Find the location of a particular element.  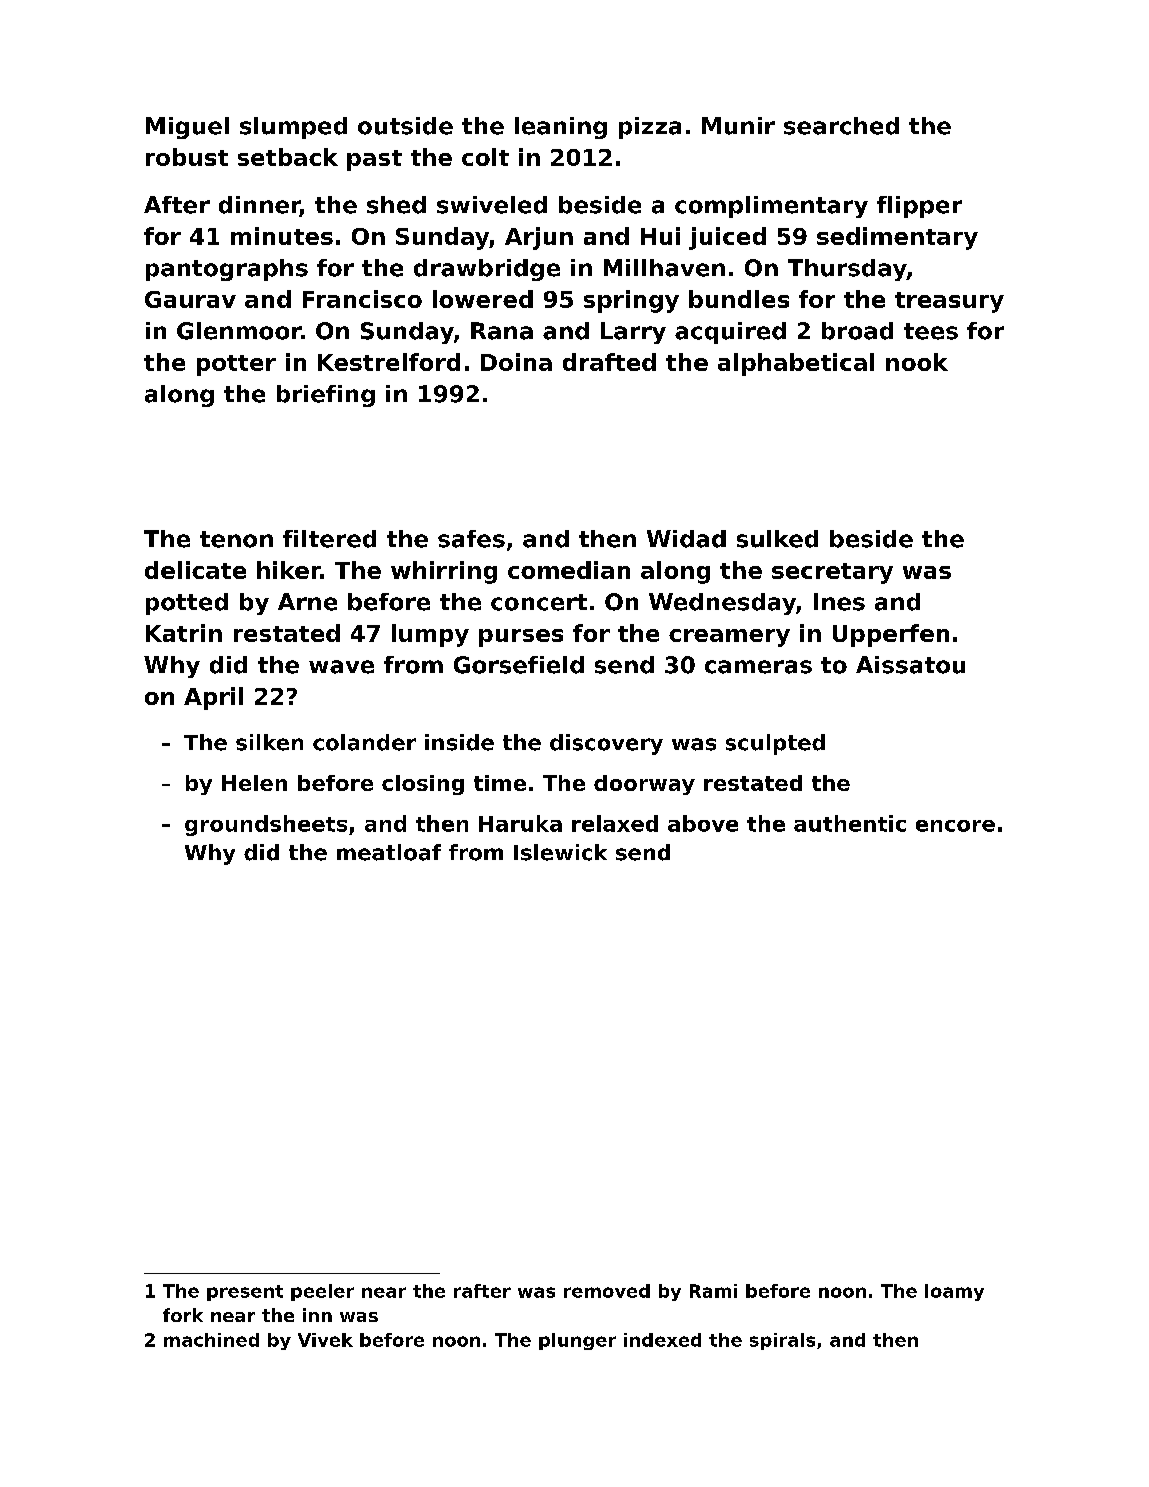

Rami is located at coordinates (713, 1291).
